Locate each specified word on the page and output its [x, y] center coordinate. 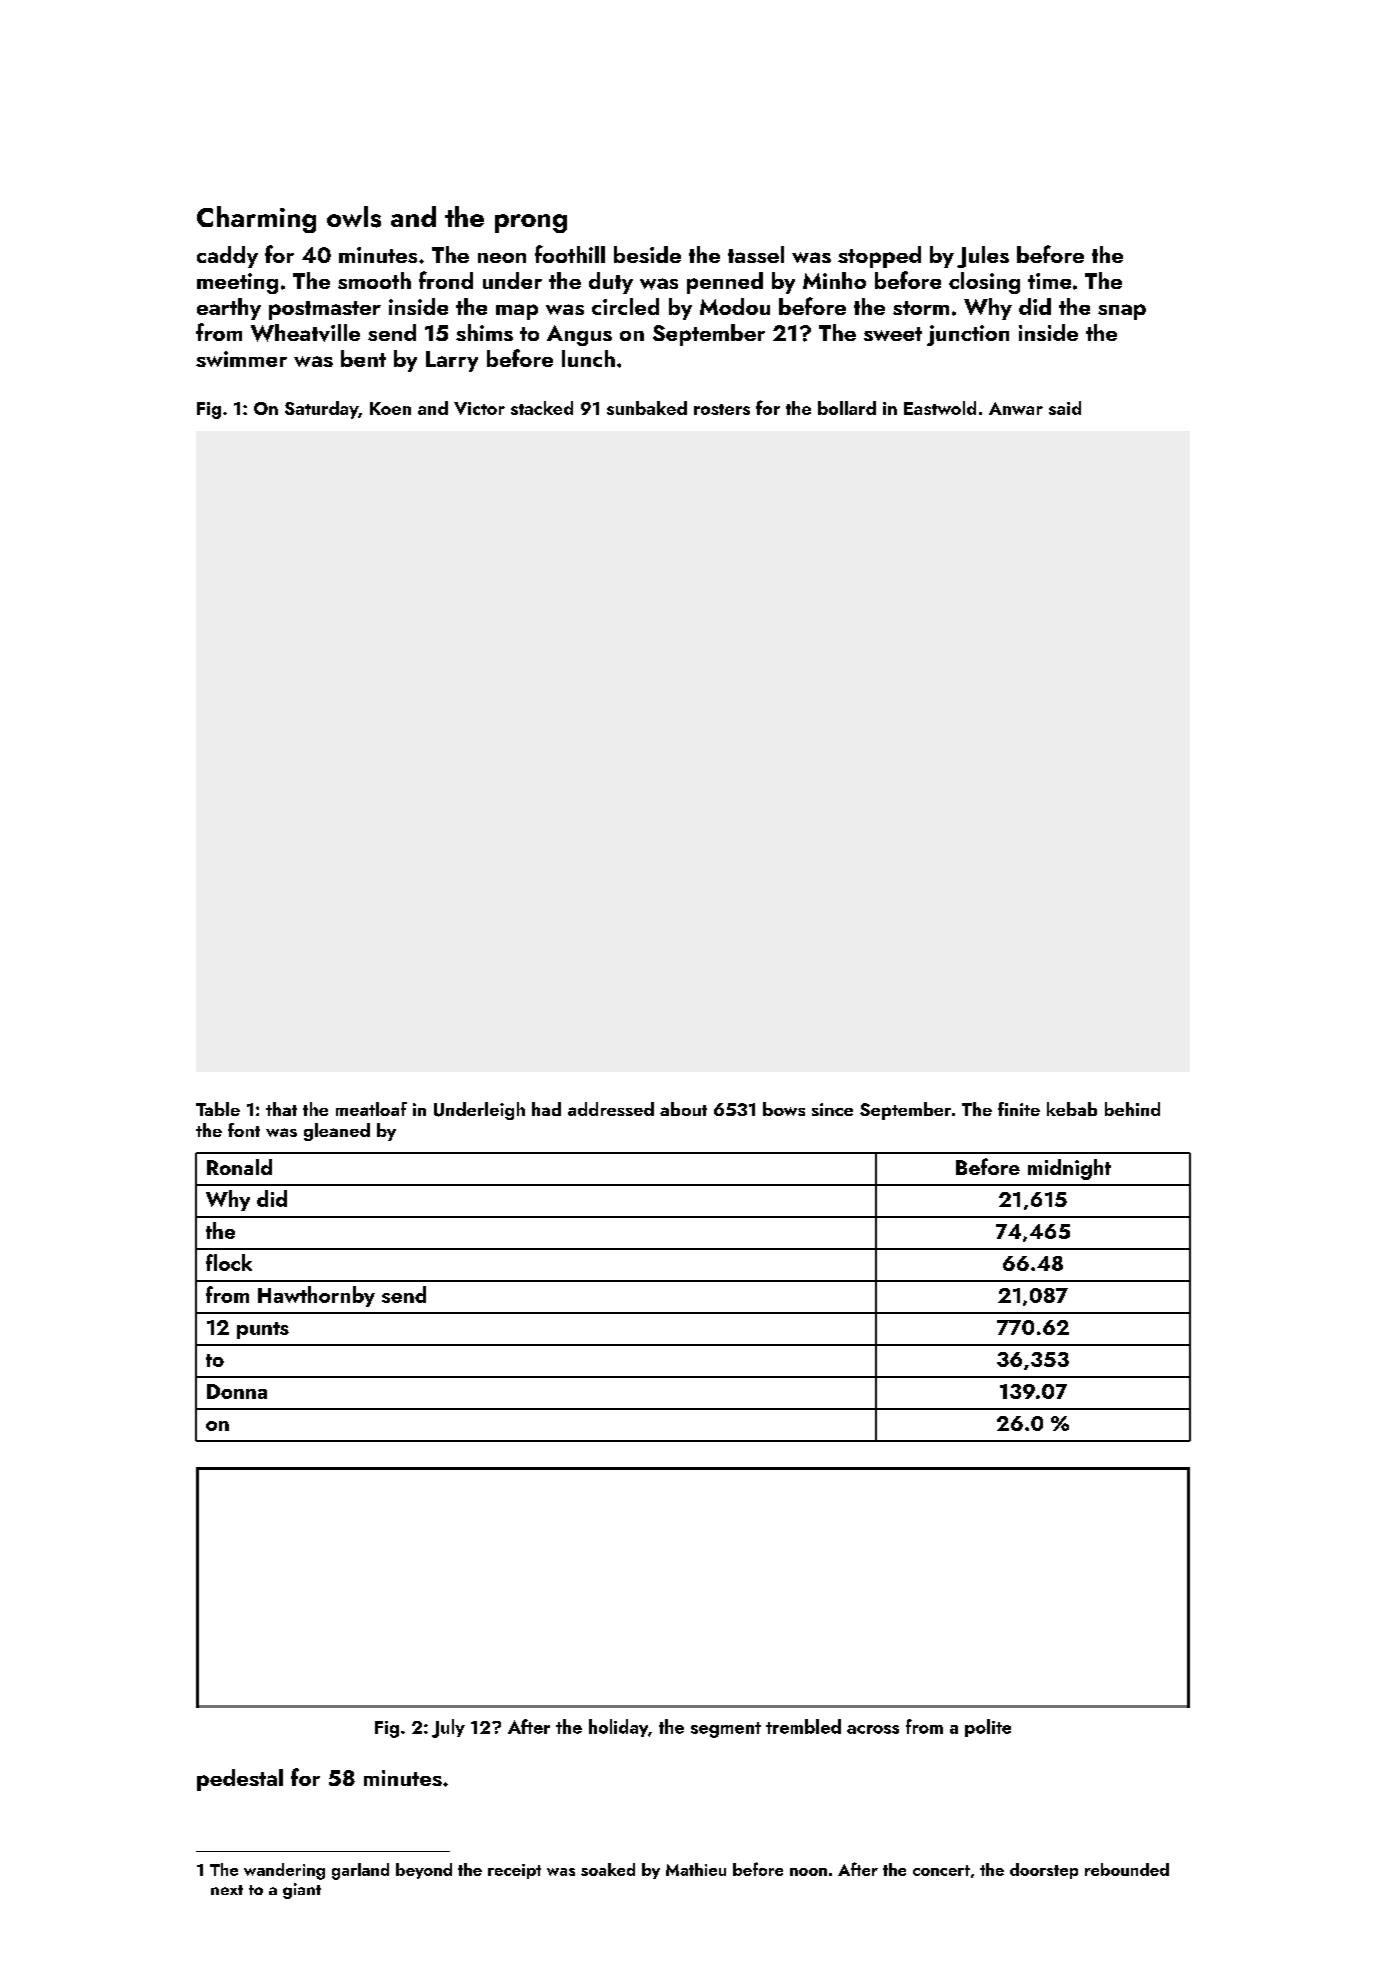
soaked [608, 1869]
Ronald [239, 1167]
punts [263, 1330]
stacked [542, 408]
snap [1122, 312]
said [1065, 408]
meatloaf [371, 1109]
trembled [803, 1726]
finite [1019, 1109]
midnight [1069, 1169]
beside [647, 254]
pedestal [240, 1780]
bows [784, 1109]
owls [354, 217]
